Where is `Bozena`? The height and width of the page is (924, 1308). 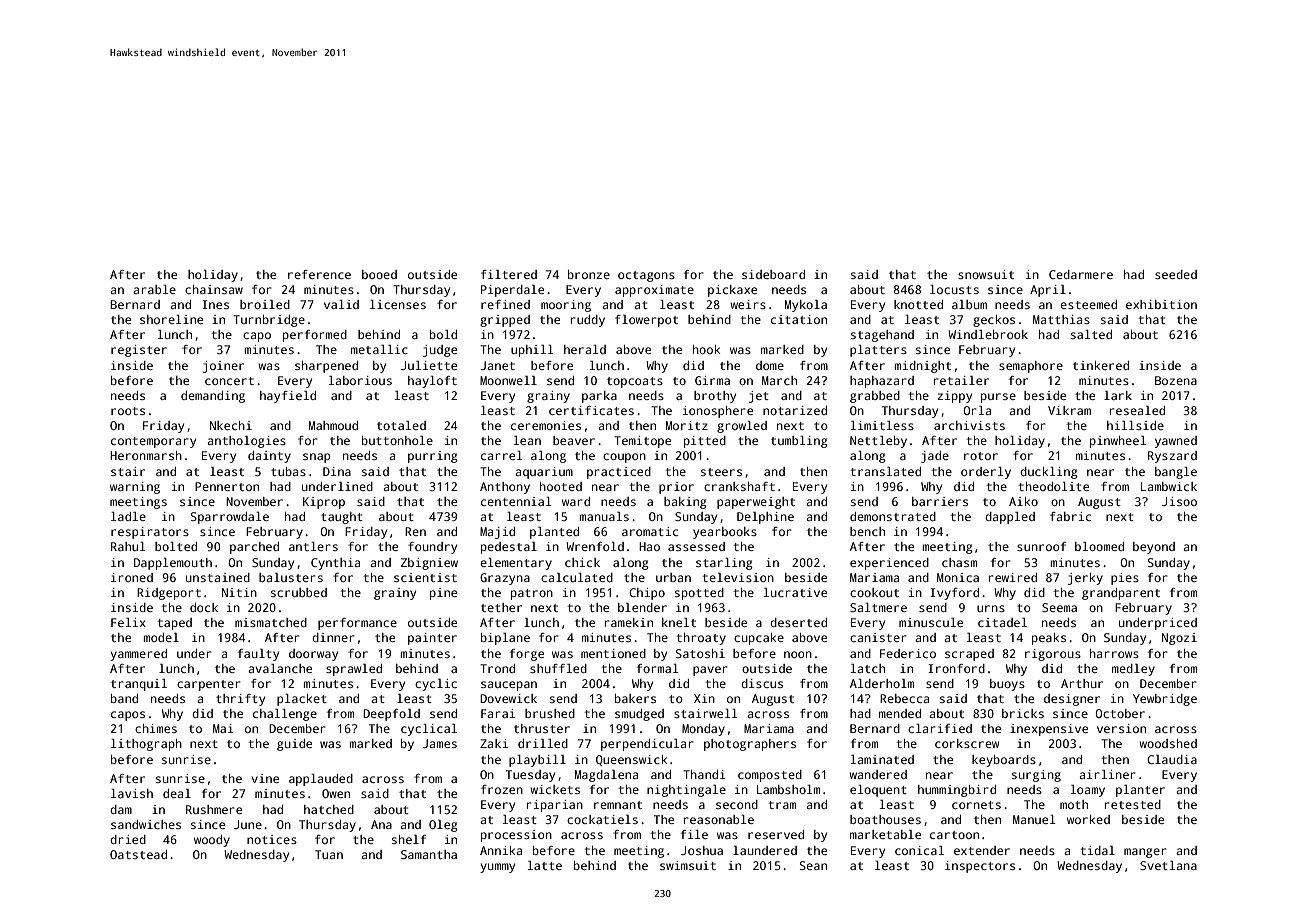
Bozena is located at coordinates (1176, 380).
